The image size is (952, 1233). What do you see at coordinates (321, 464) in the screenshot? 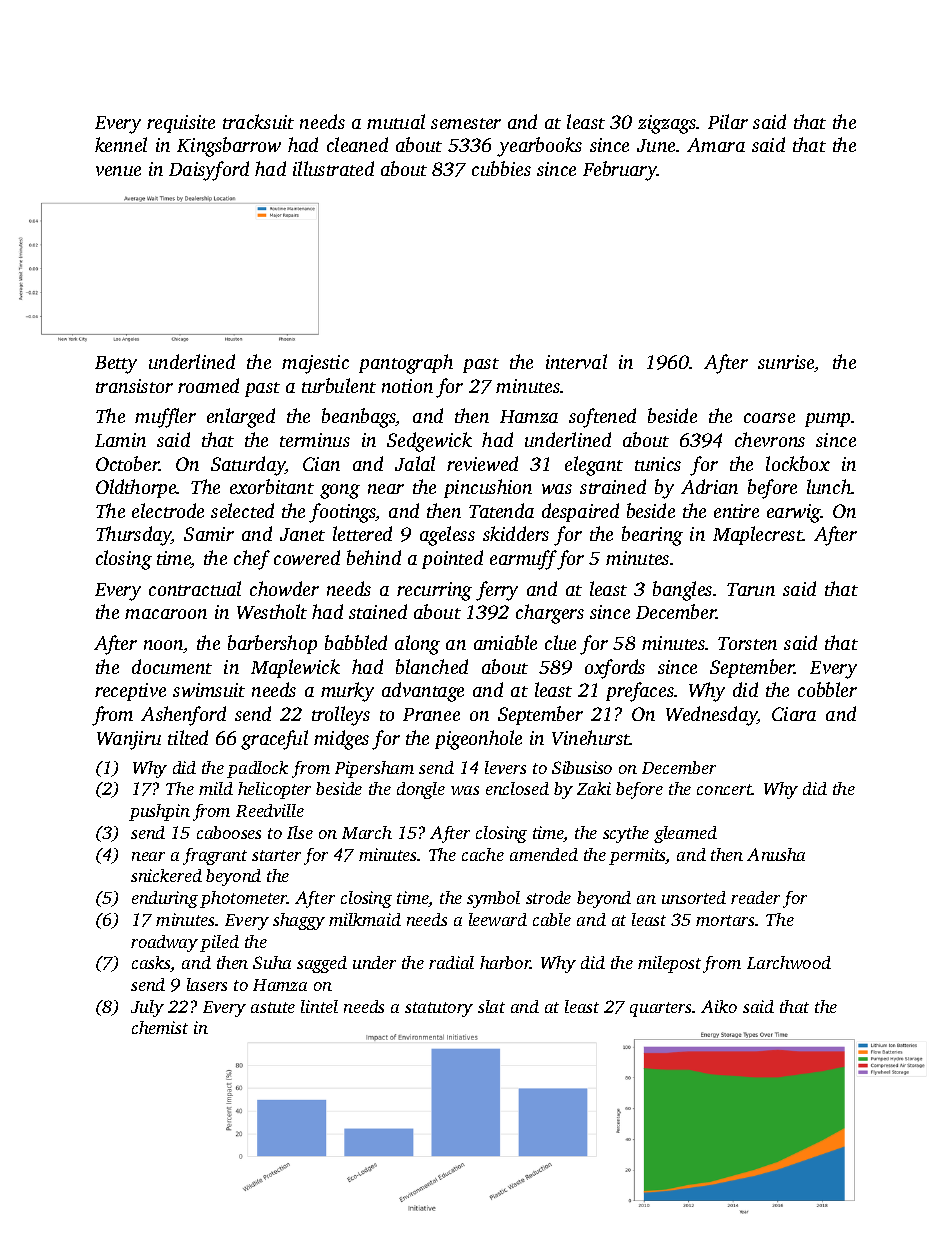
I see `Cian` at bounding box center [321, 464].
